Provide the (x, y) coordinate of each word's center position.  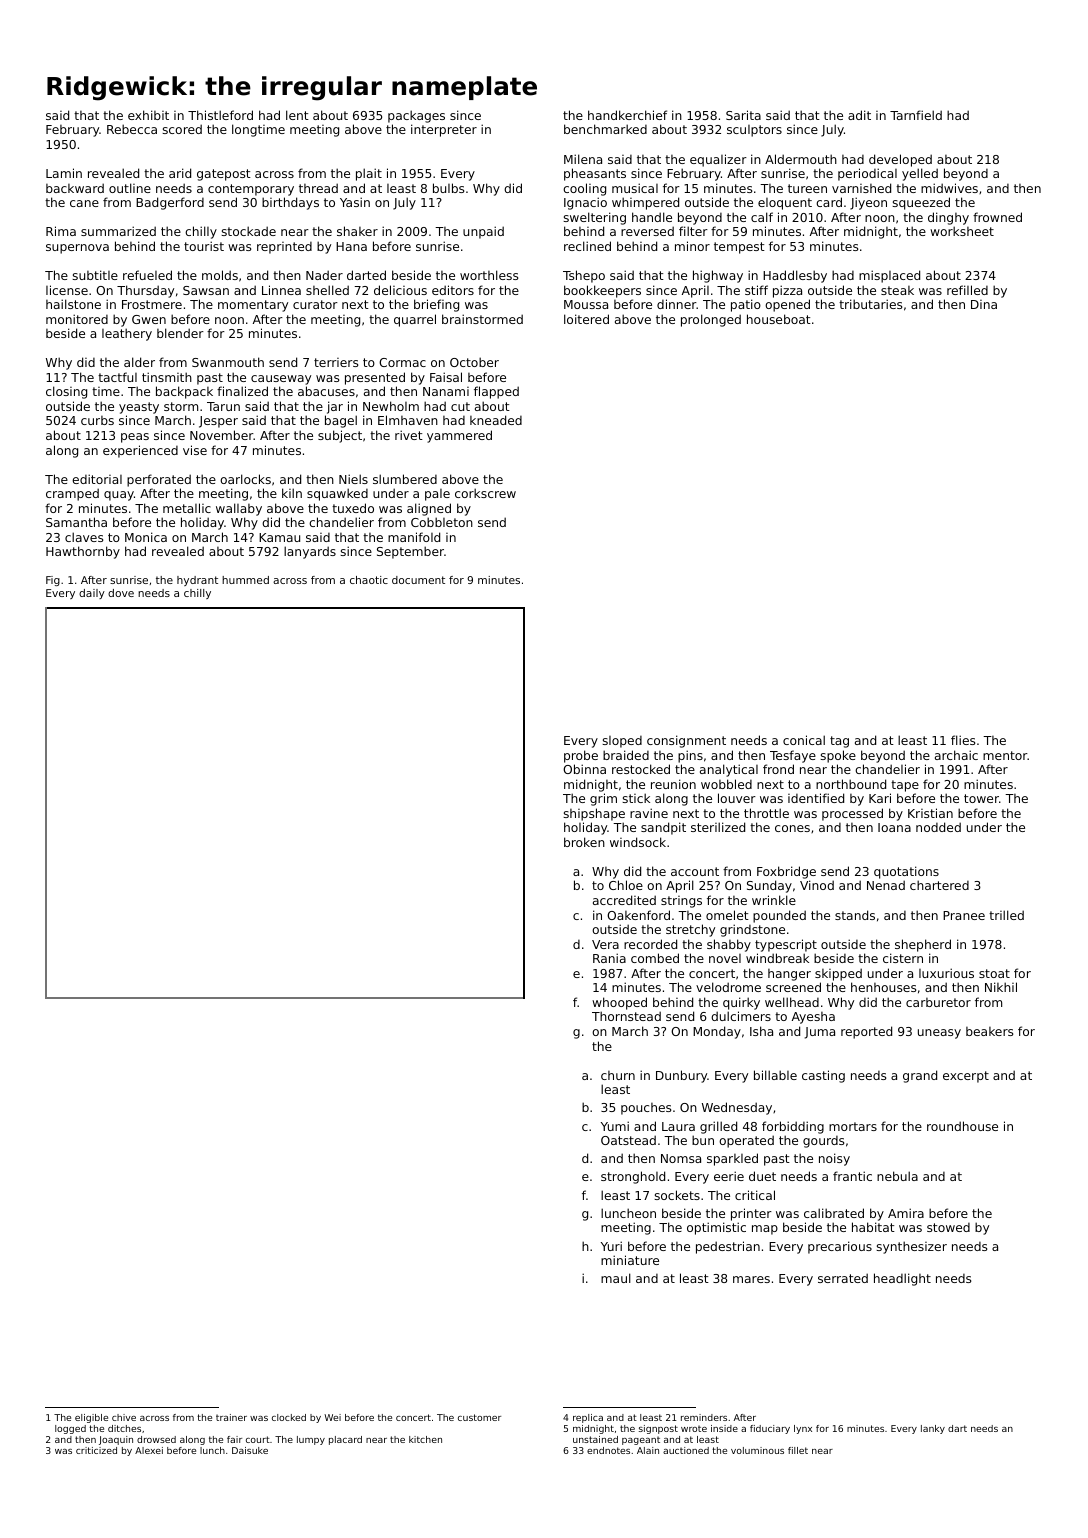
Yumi (615, 1126)
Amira (906, 1213)
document (418, 580)
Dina (984, 304)
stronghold (633, 1177)
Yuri (611, 1246)
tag (839, 742)
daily (92, 594)
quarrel (415, 320)
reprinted (284, 248)
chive (124, 1417)
